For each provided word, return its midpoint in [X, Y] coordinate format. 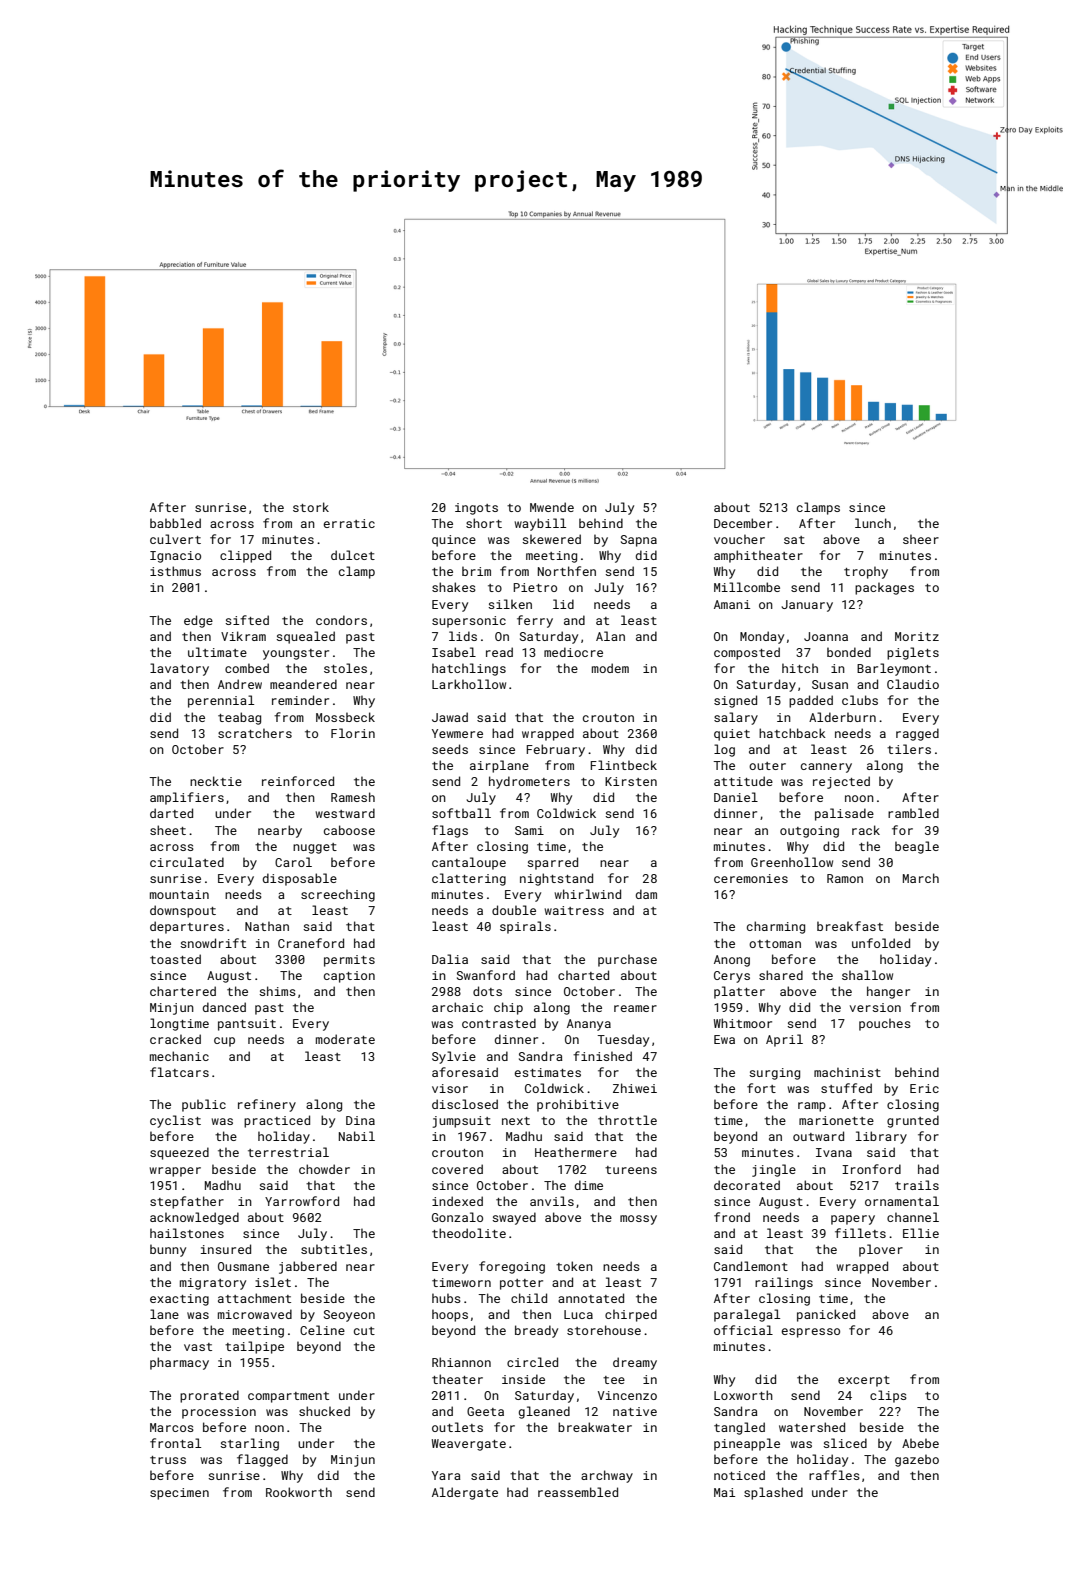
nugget [315, 848]
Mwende [552, 507]
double [514, 910]
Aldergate [465, 1493]
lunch [873, 523]
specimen [179, 1494]
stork [311, 507]
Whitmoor [743, 1023]
